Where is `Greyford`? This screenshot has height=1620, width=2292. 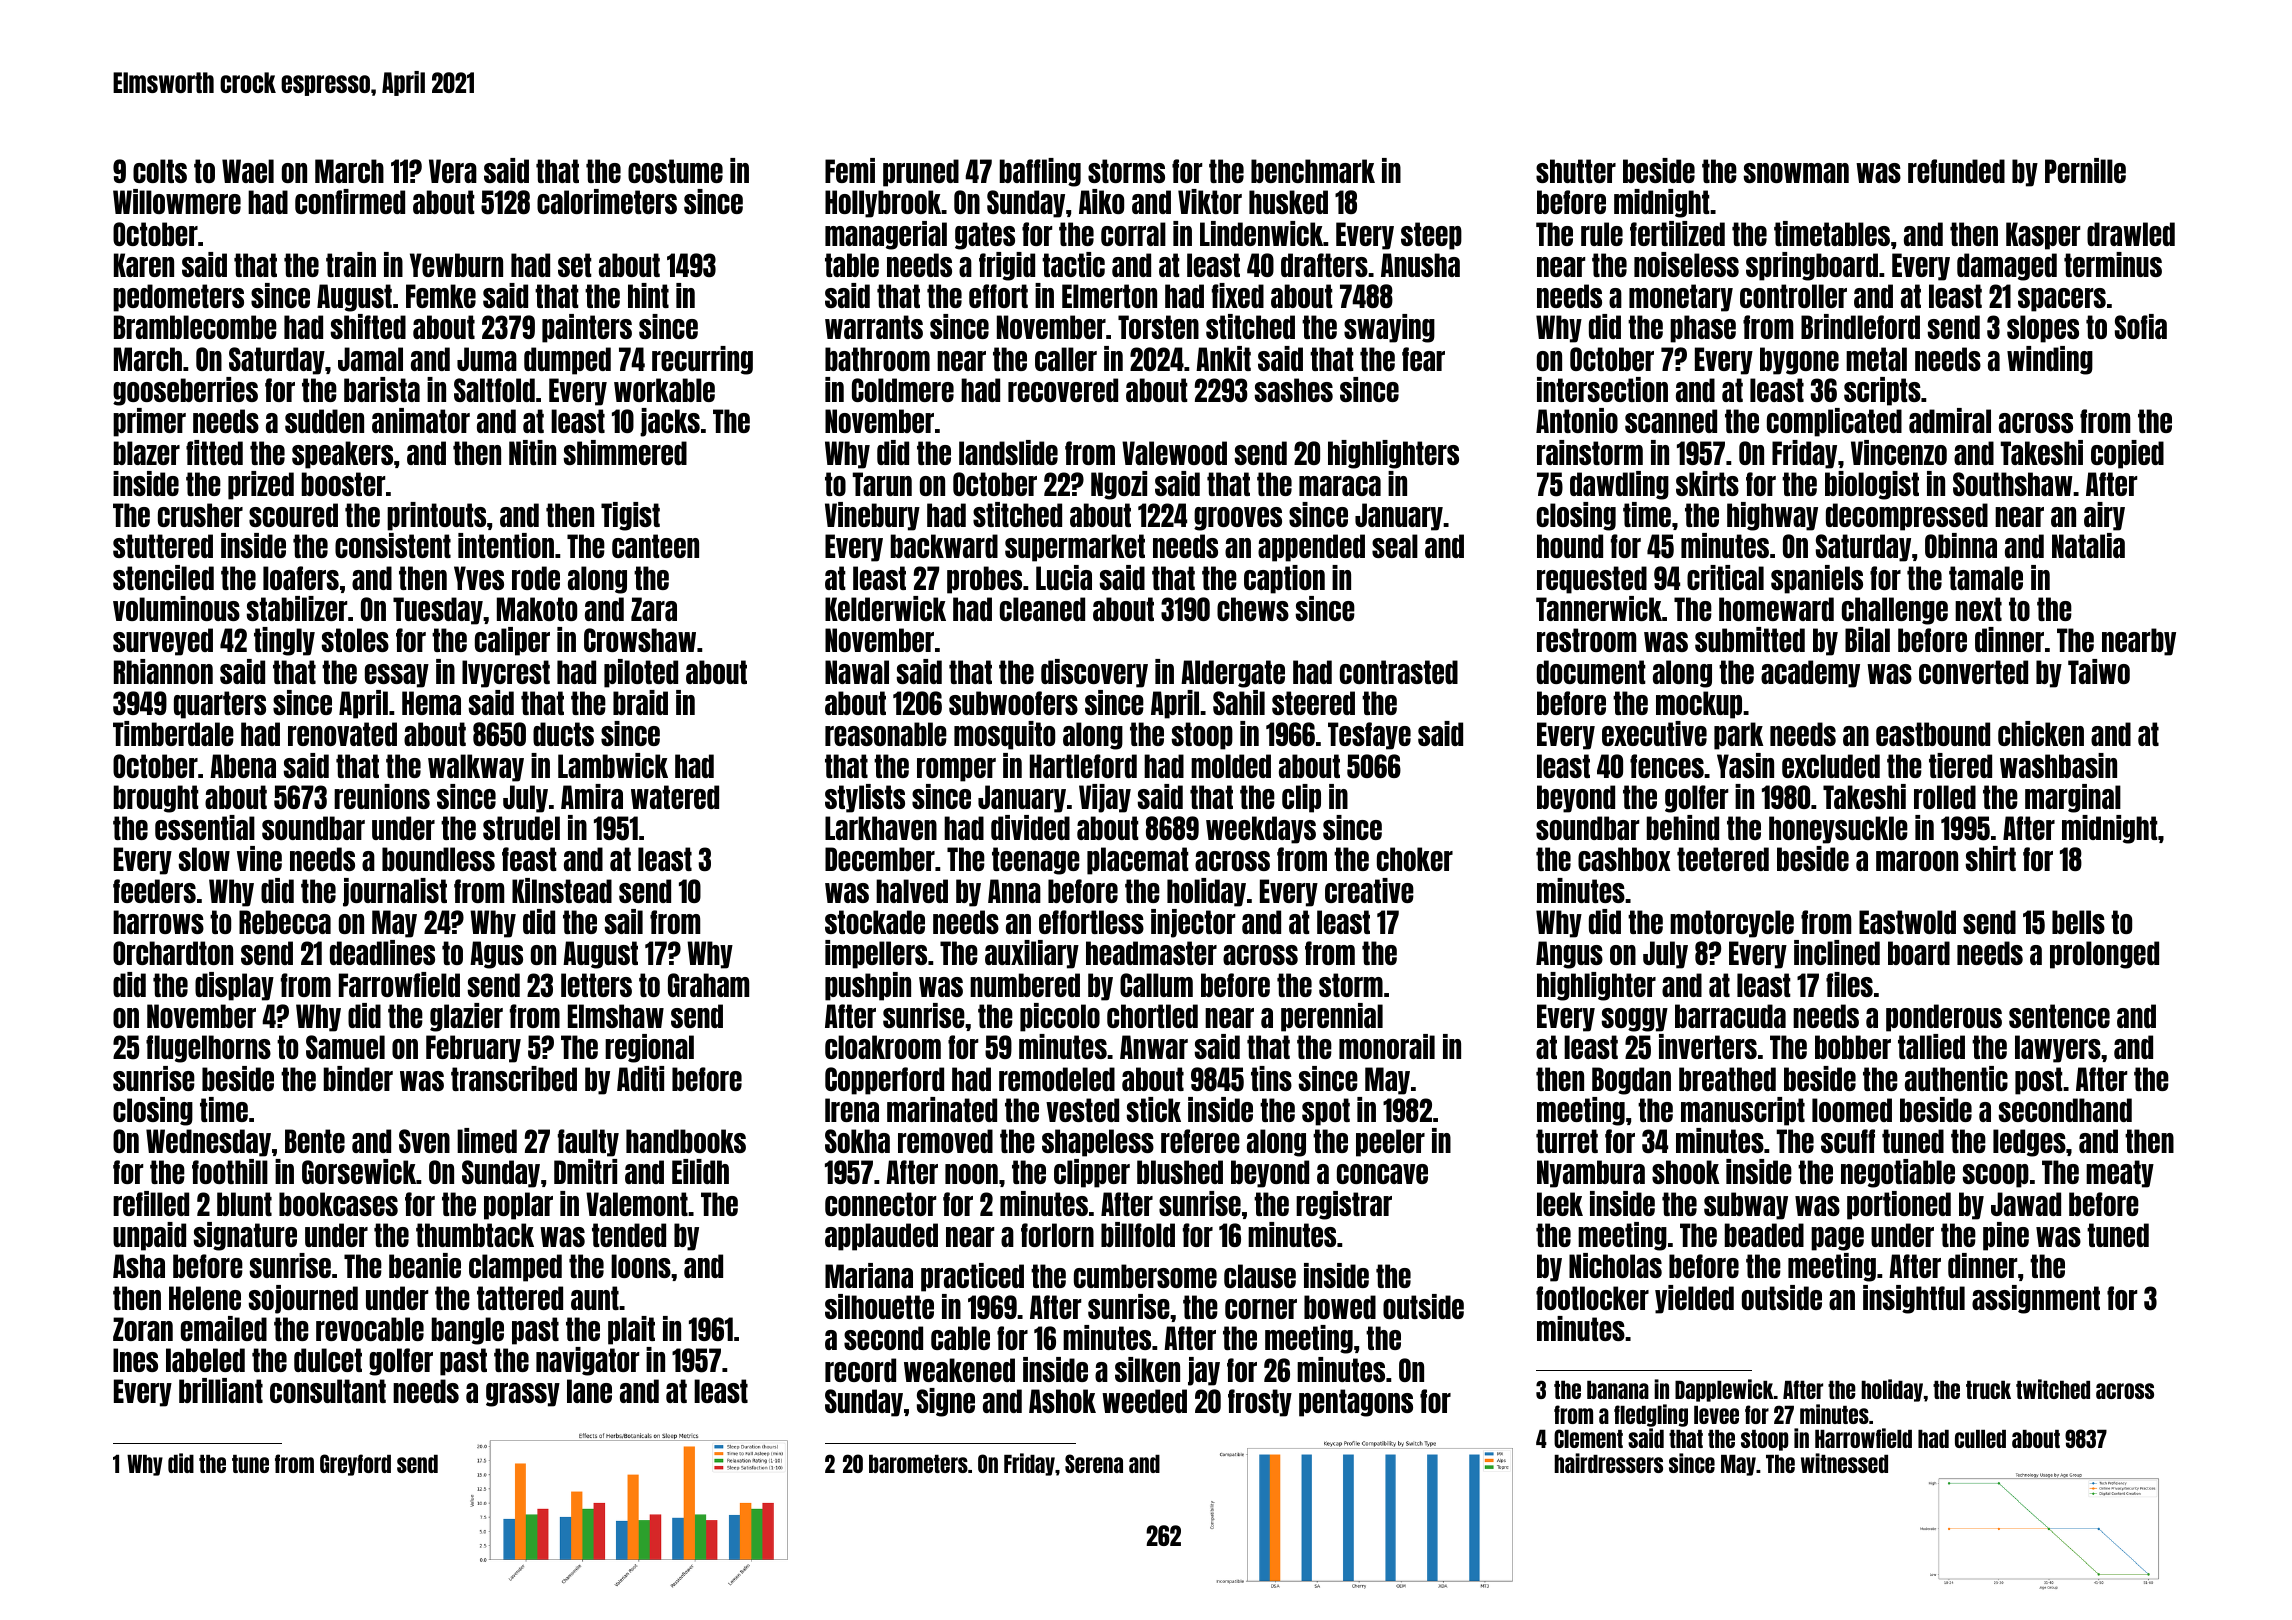 Greyford is located at coordinates (355, 1465).
